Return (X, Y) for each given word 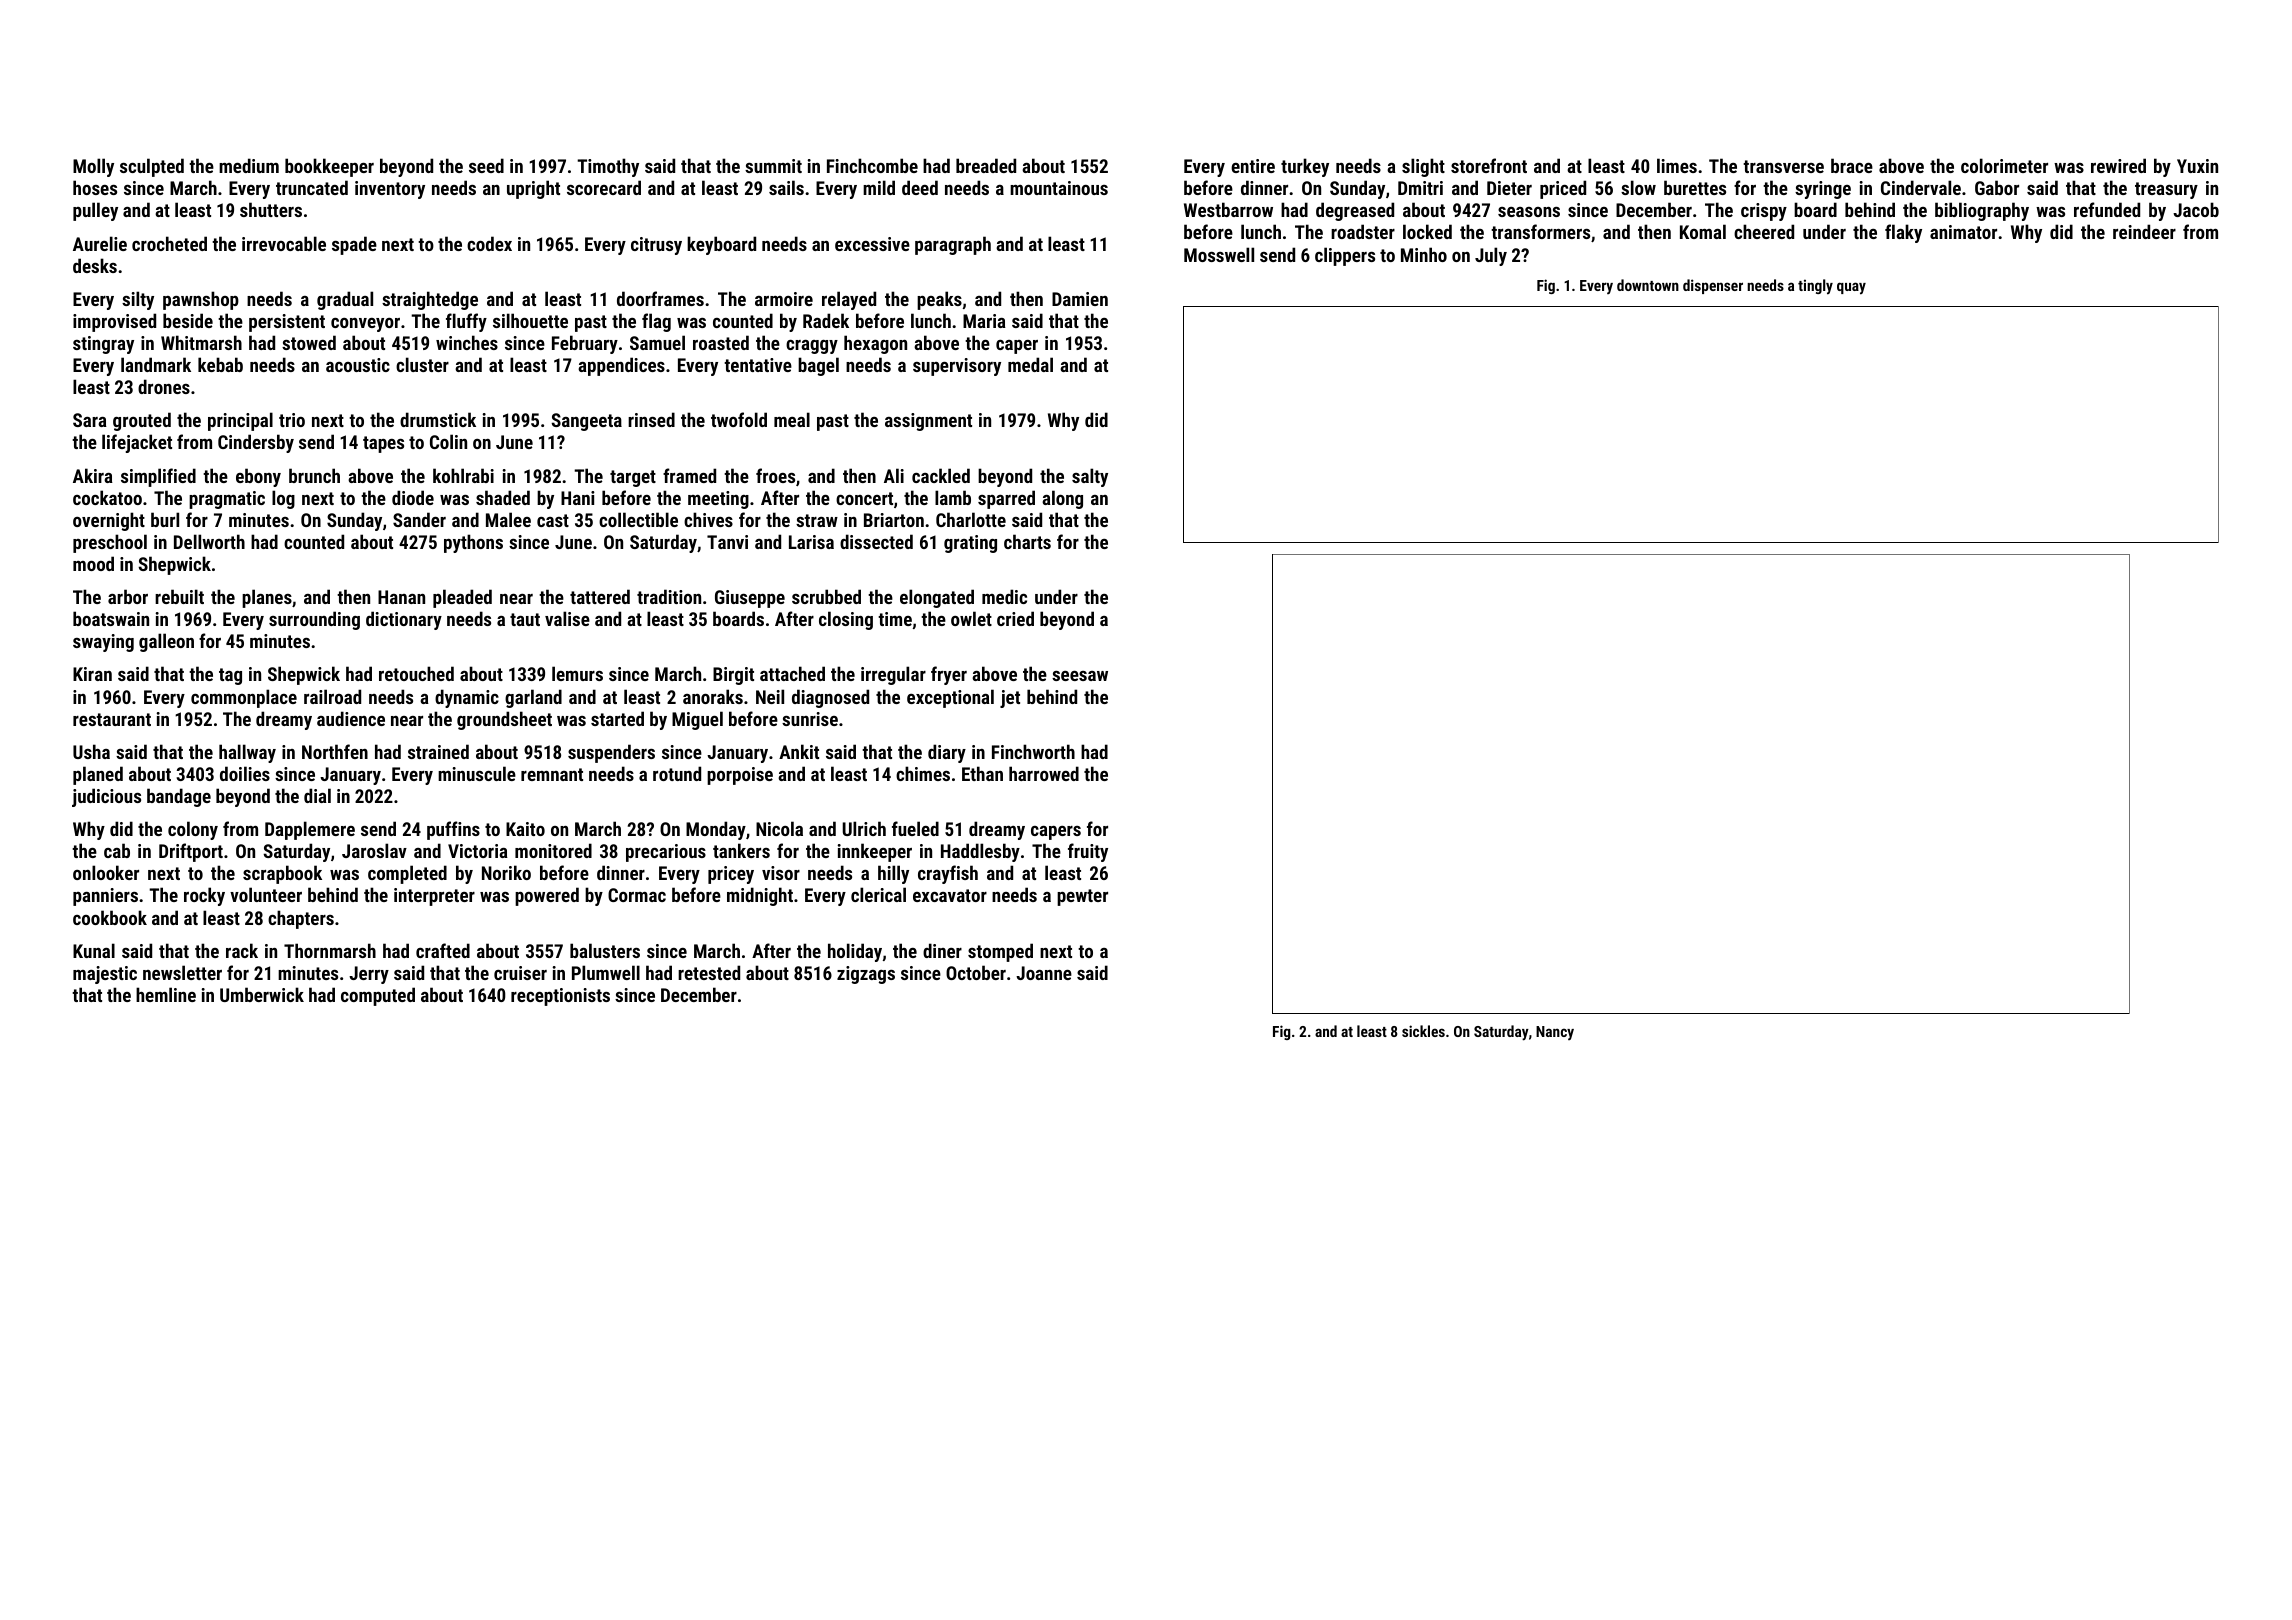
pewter (1082, 897)
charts (1027, 541)
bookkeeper (329, 167)
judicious (106, 797)
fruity (1088, 852)
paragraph (953, 245)
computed (378, 996)
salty (1090, 477)
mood (93, 563)
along (1062, 499)
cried (1015, 618)
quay (1851, 288)
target (633, 478)
